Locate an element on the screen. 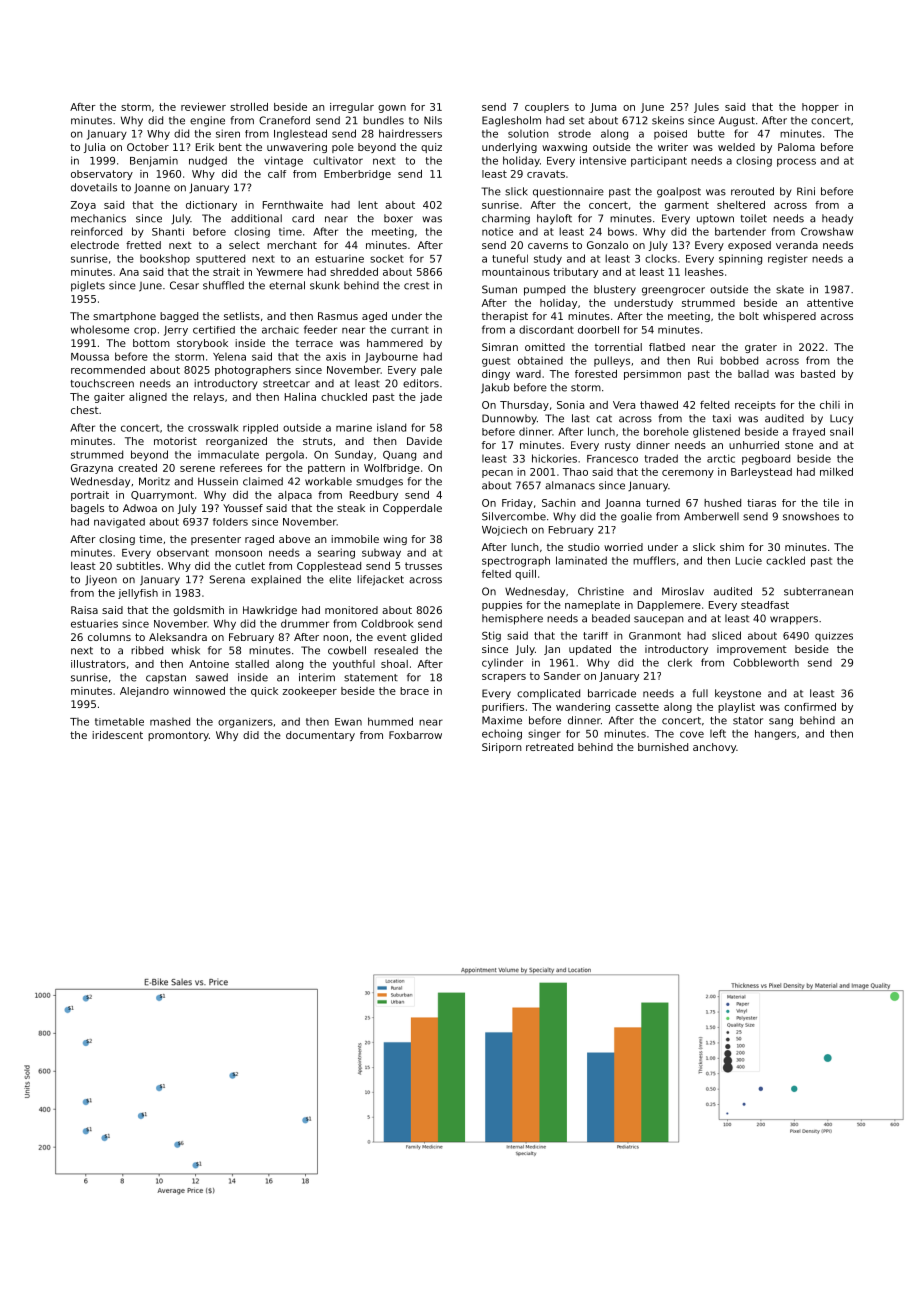 This screenshot has width=924, height=1308. Sonia is located at coordinates (570, 405).
